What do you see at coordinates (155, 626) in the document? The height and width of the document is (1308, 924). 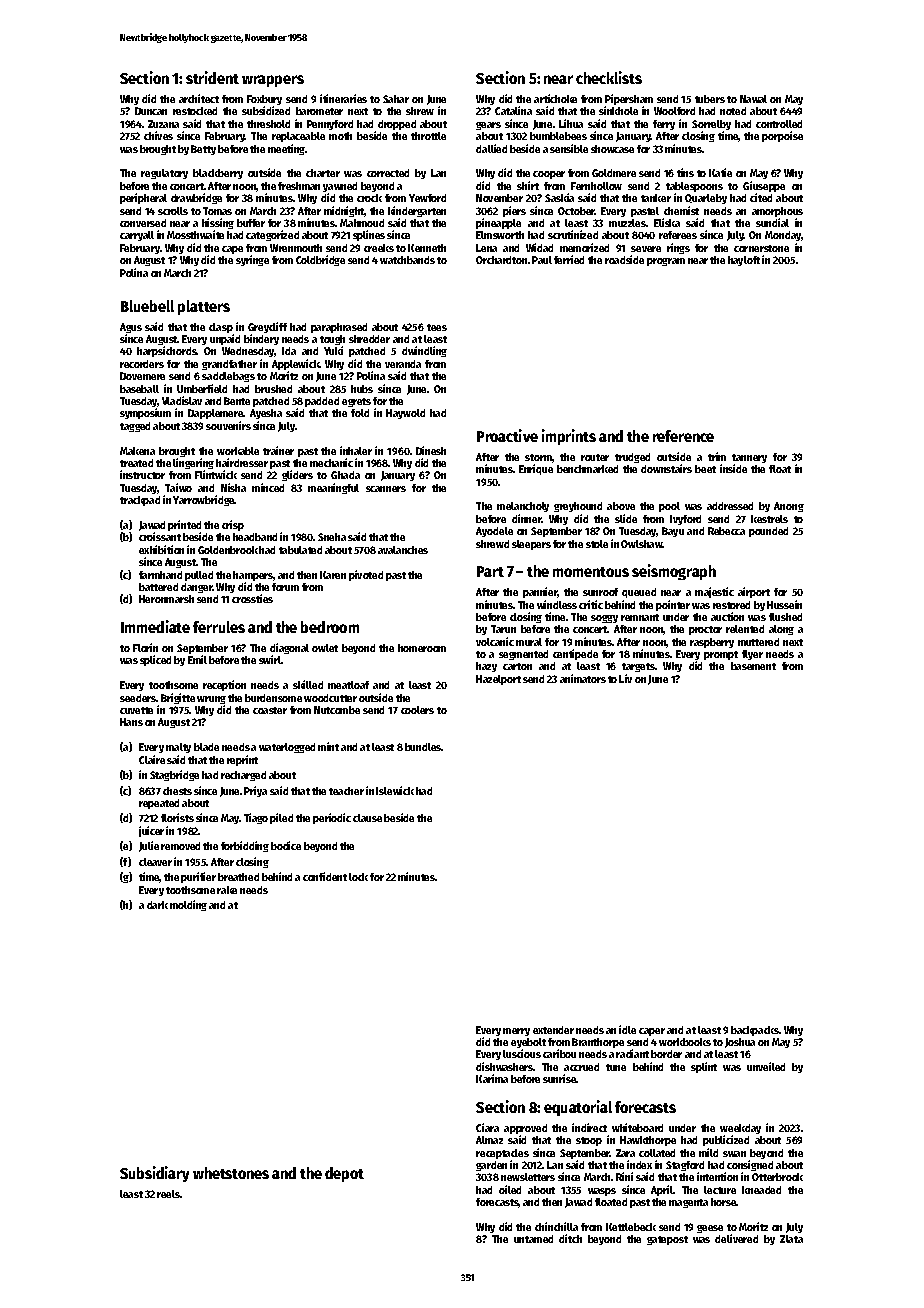 I see `Immediate` at bounding box center [155, 626].
